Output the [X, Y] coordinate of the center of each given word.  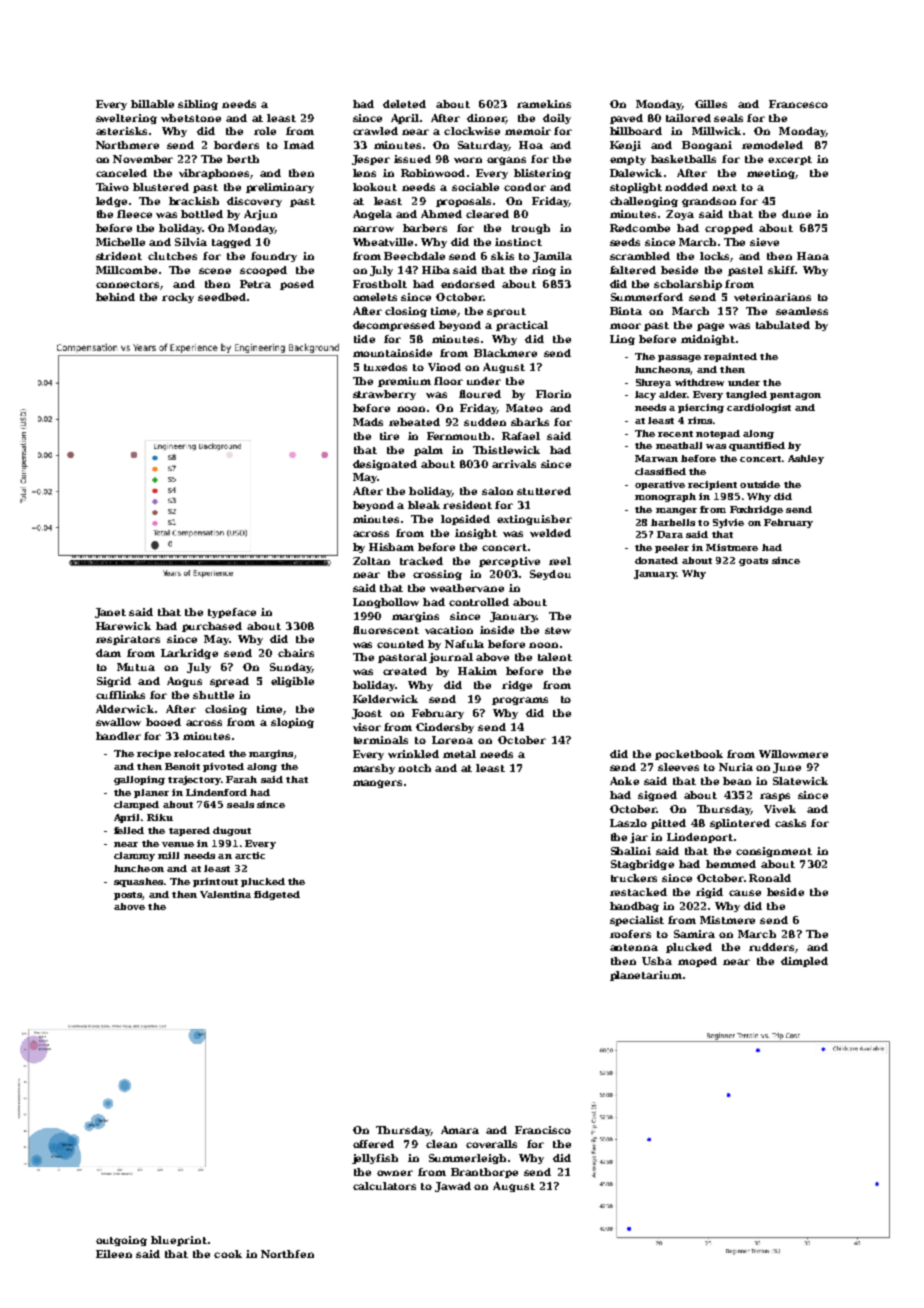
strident [119, 256]
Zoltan [371, 561]
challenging [644, 202]
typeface [232, 613]
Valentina [225, 894]
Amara [460, 1130]
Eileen [114, 1254]
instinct [518, 242]
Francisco [543, 1130]
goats [753, 562]
